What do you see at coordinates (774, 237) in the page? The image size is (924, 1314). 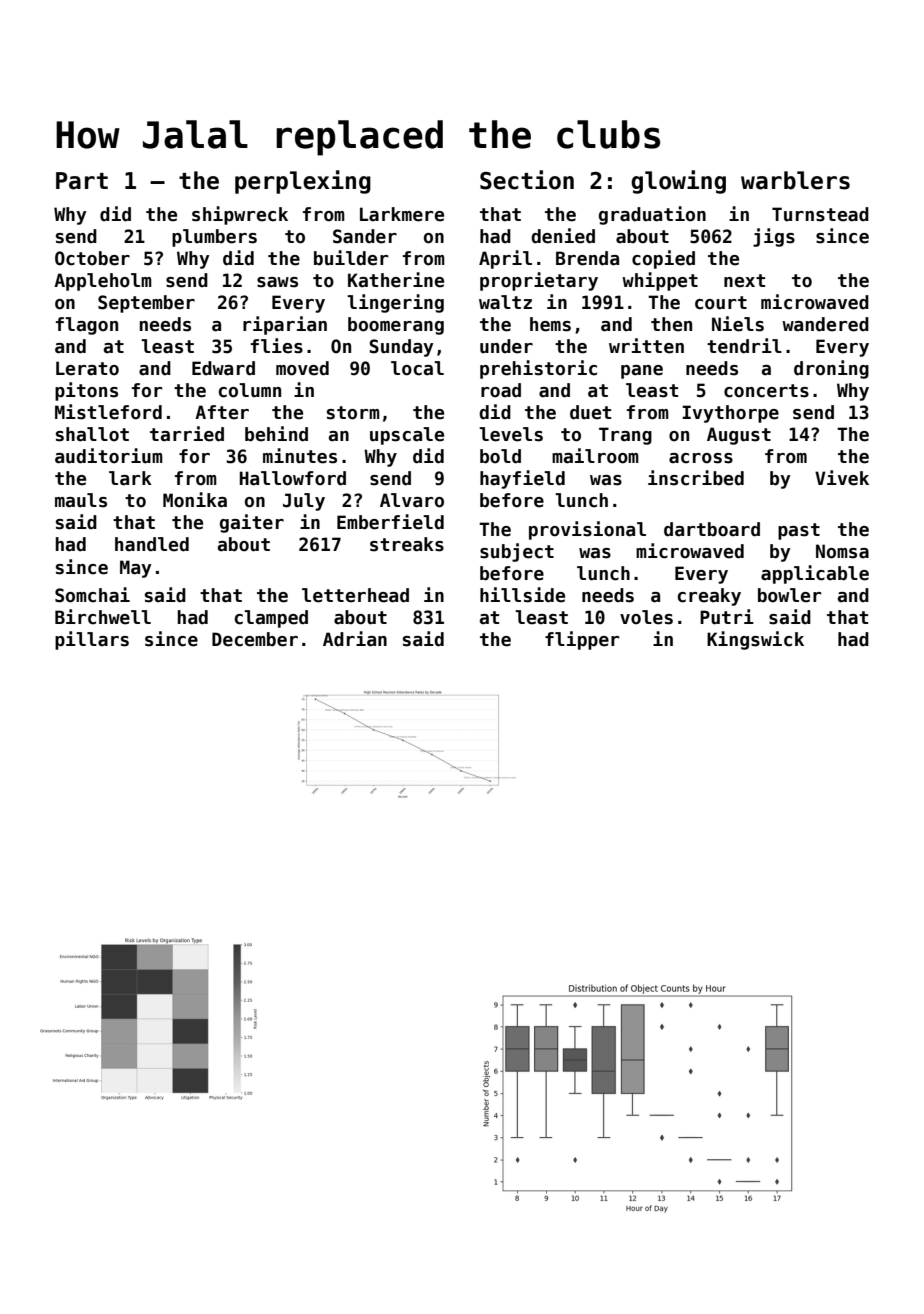 I see `jigs` at bounding box center [774, 237].
